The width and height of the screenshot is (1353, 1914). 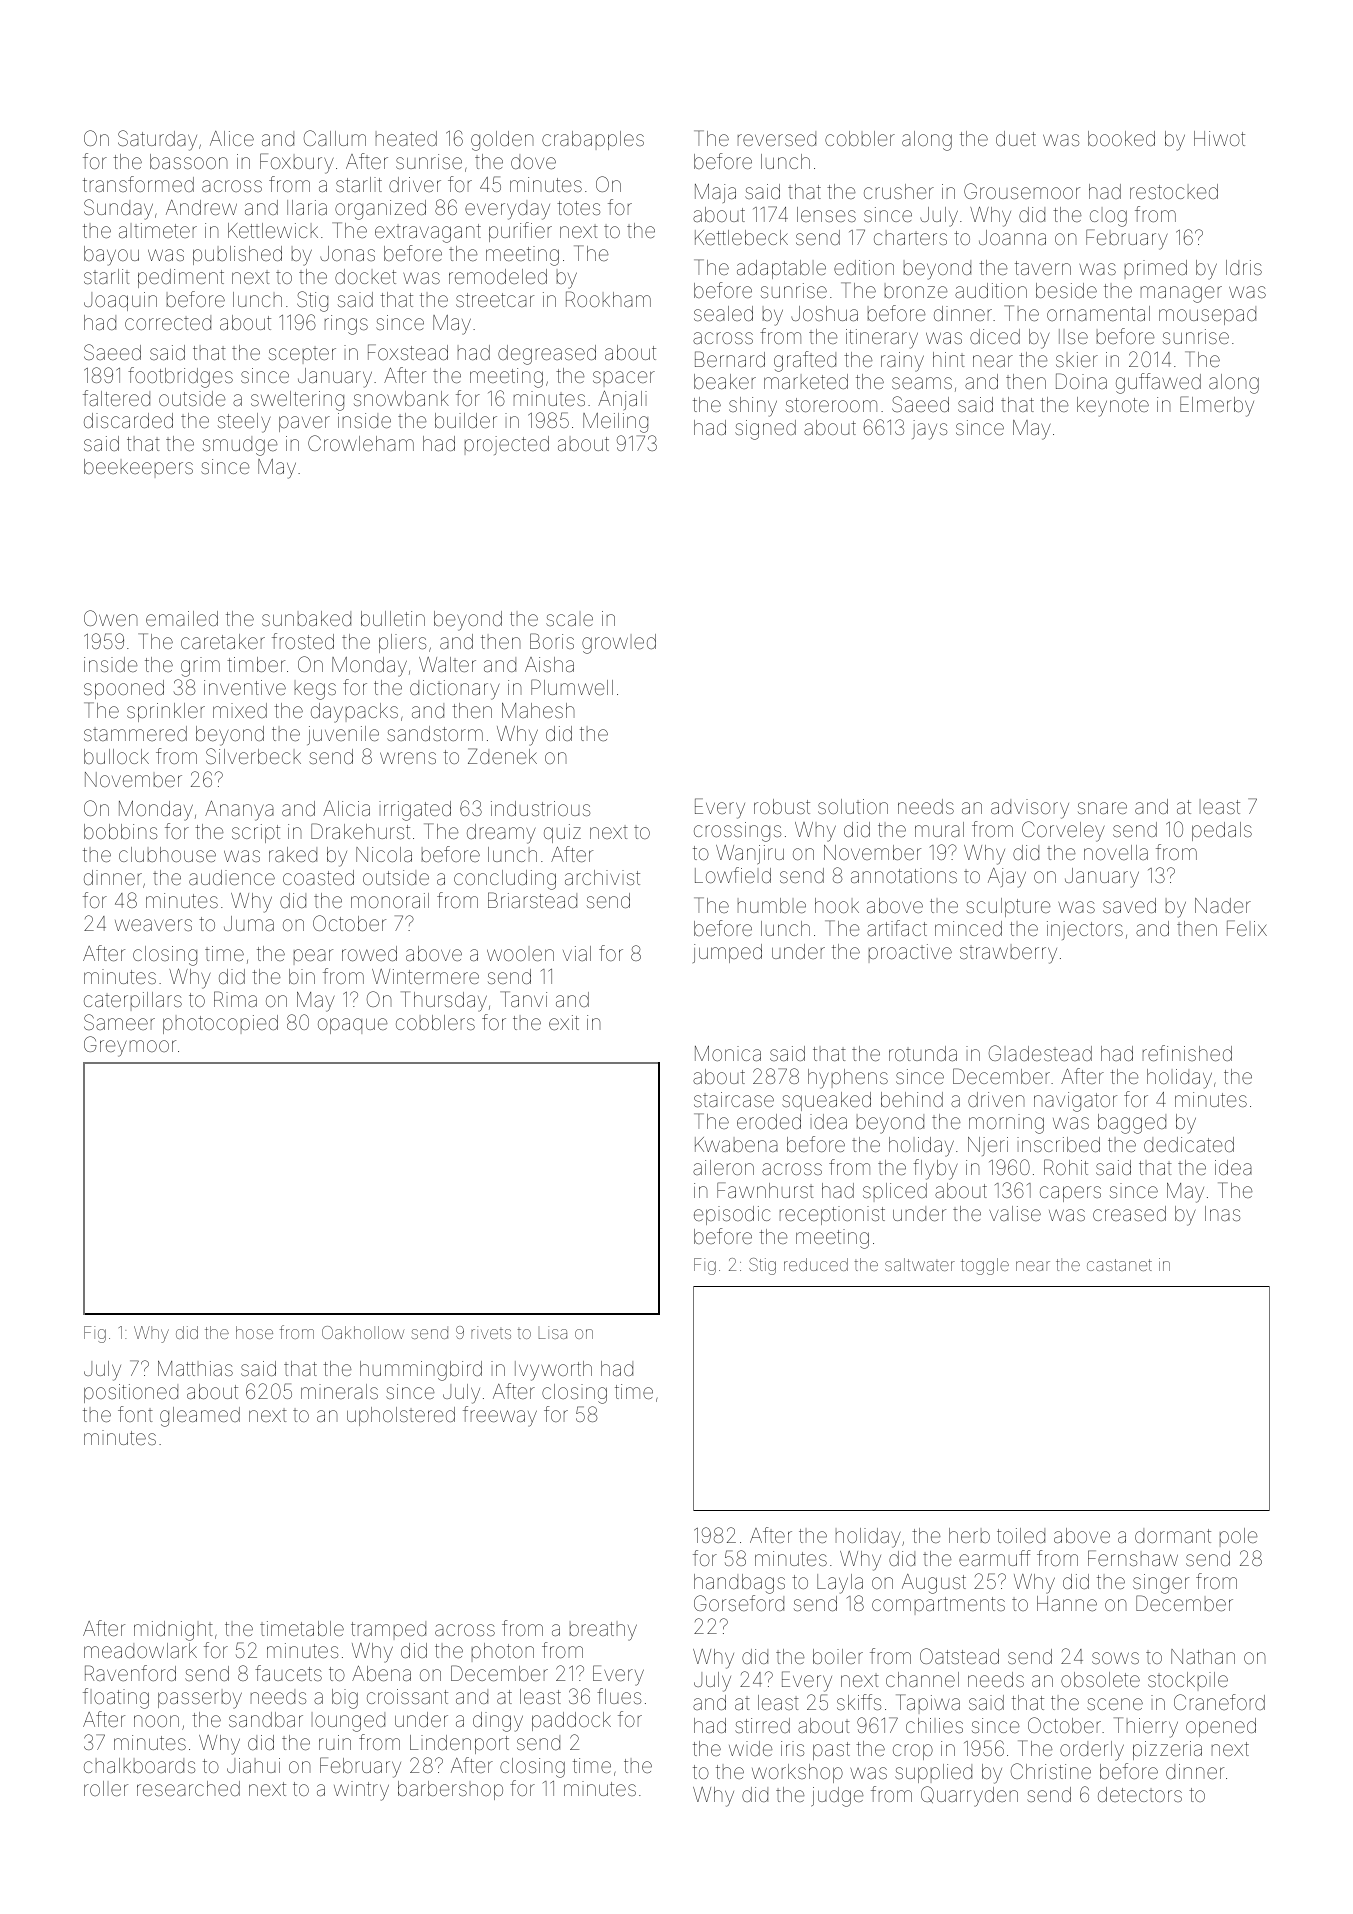 I want to click on castanet, so click(x=1119, y=1265).
